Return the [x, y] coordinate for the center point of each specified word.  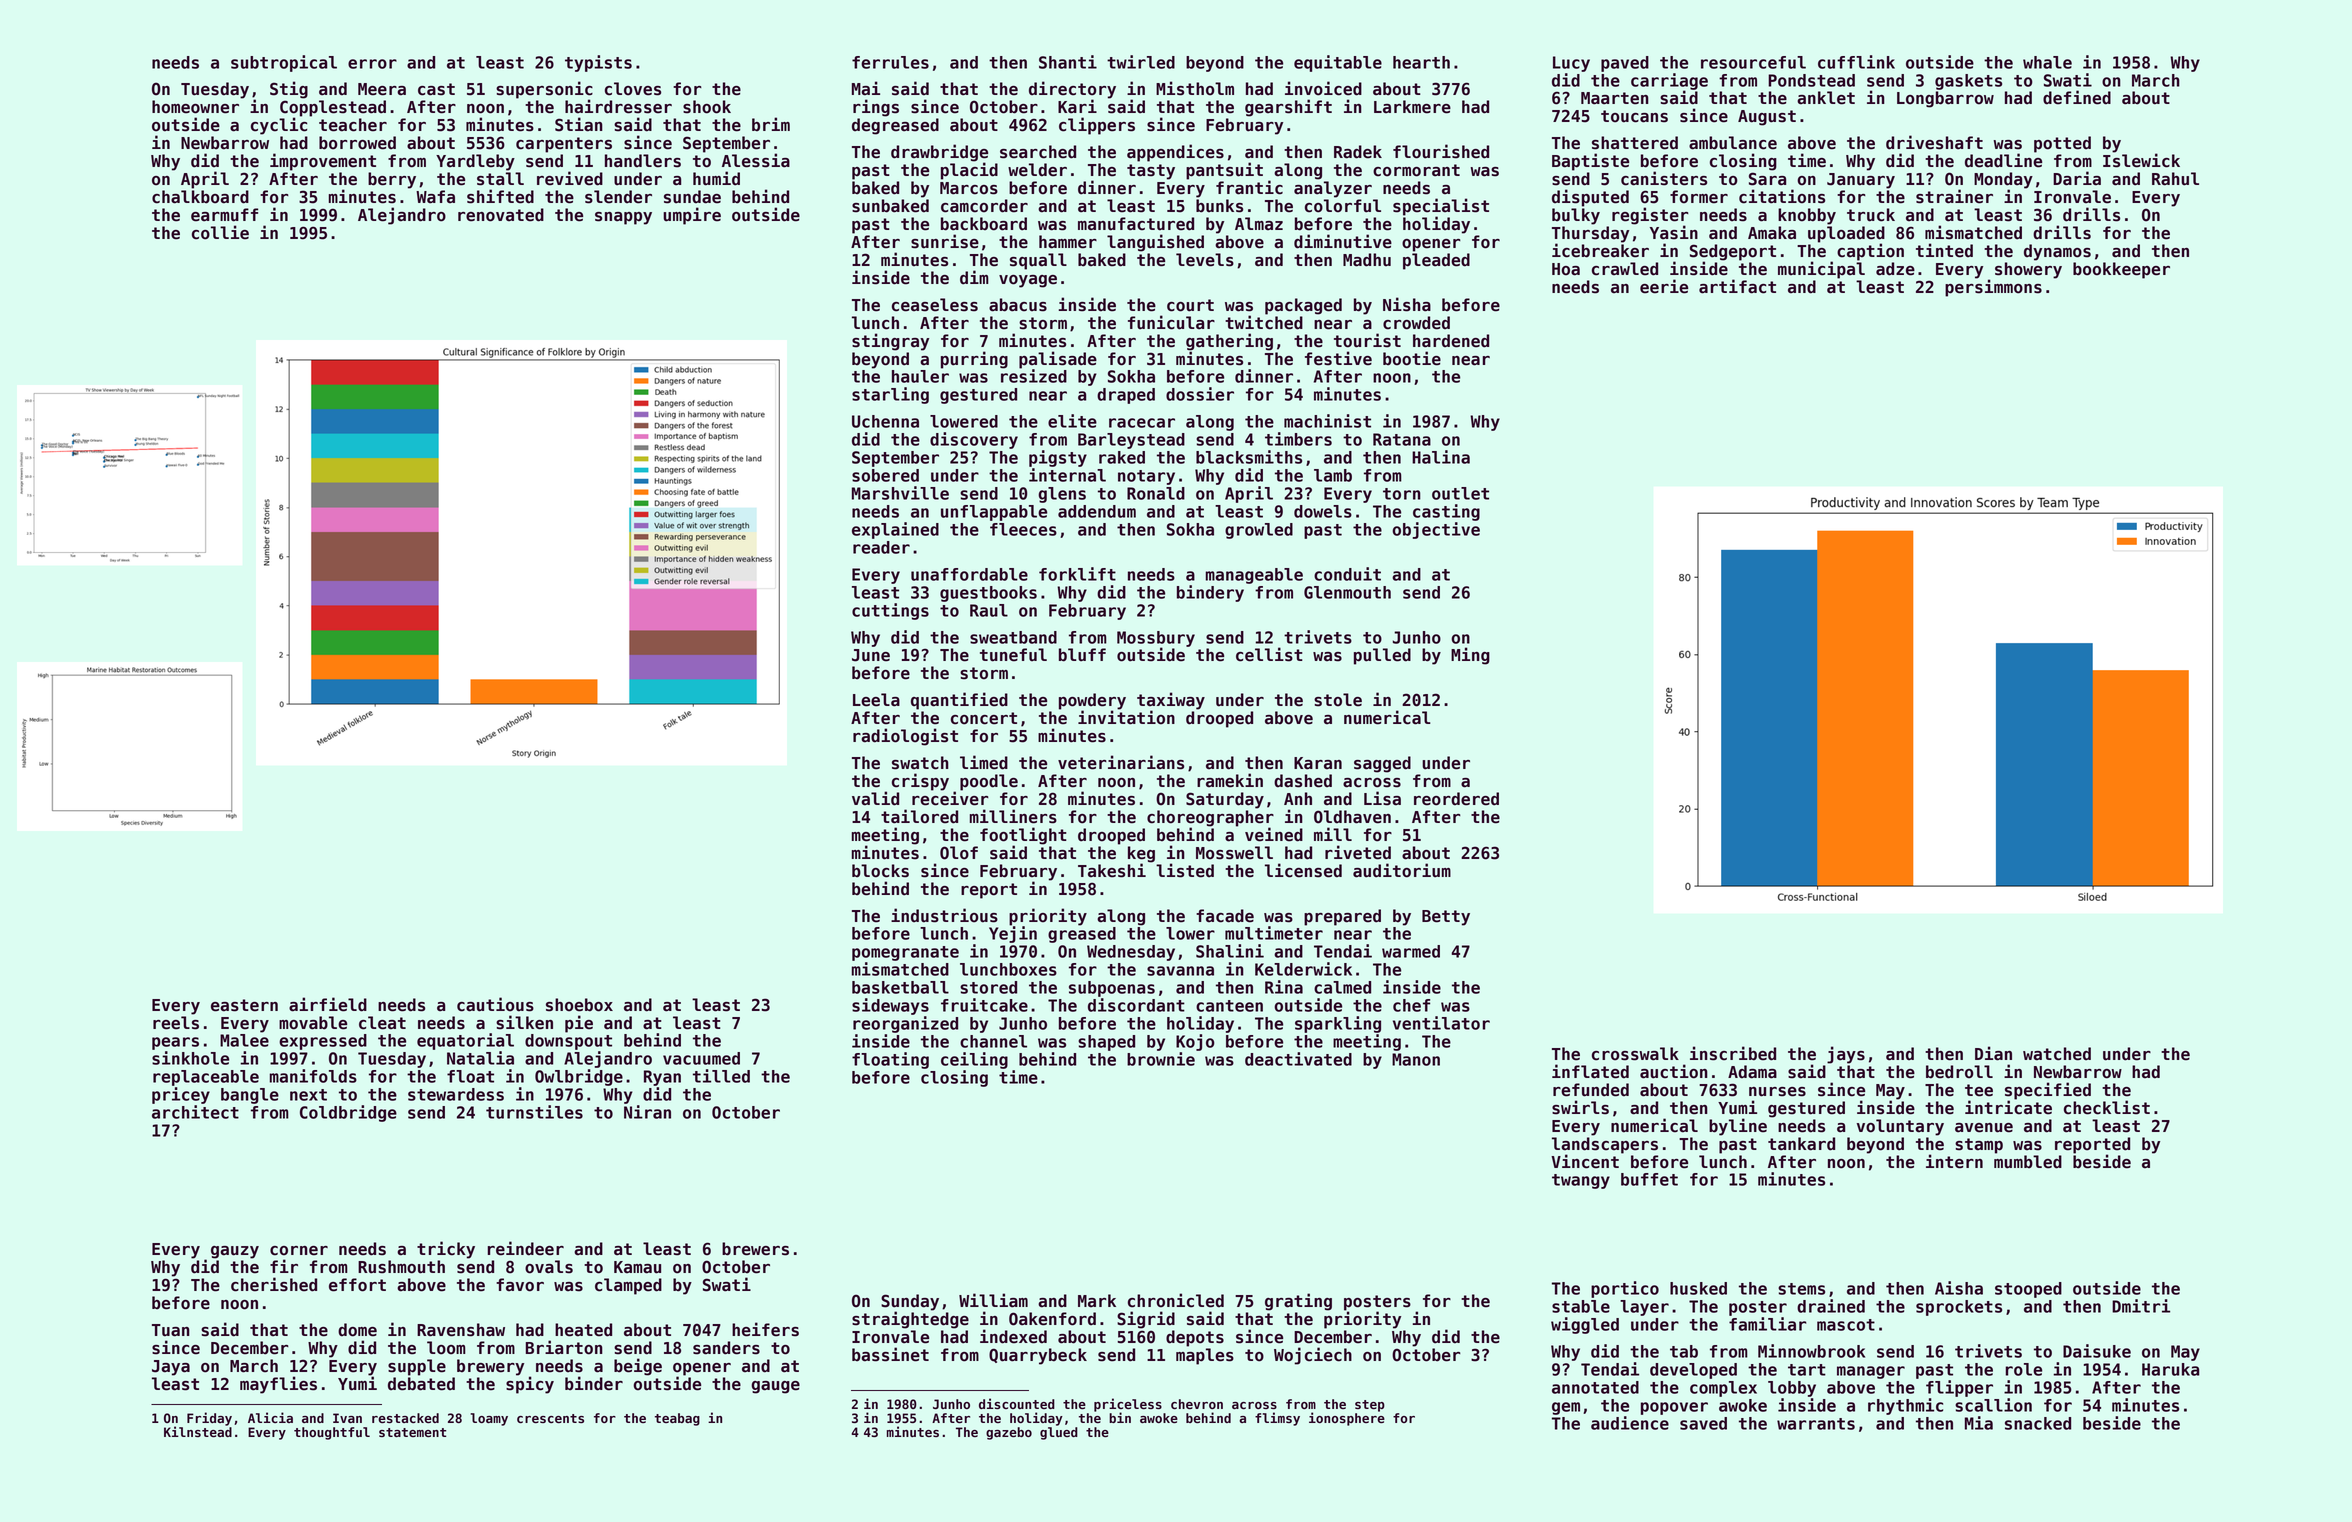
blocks [880, 871]
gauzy [235, 1252]
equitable [1338, 63]
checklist [2107, 1107]
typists [598, 63]
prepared [1342, 917]
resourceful [1753, 62]
